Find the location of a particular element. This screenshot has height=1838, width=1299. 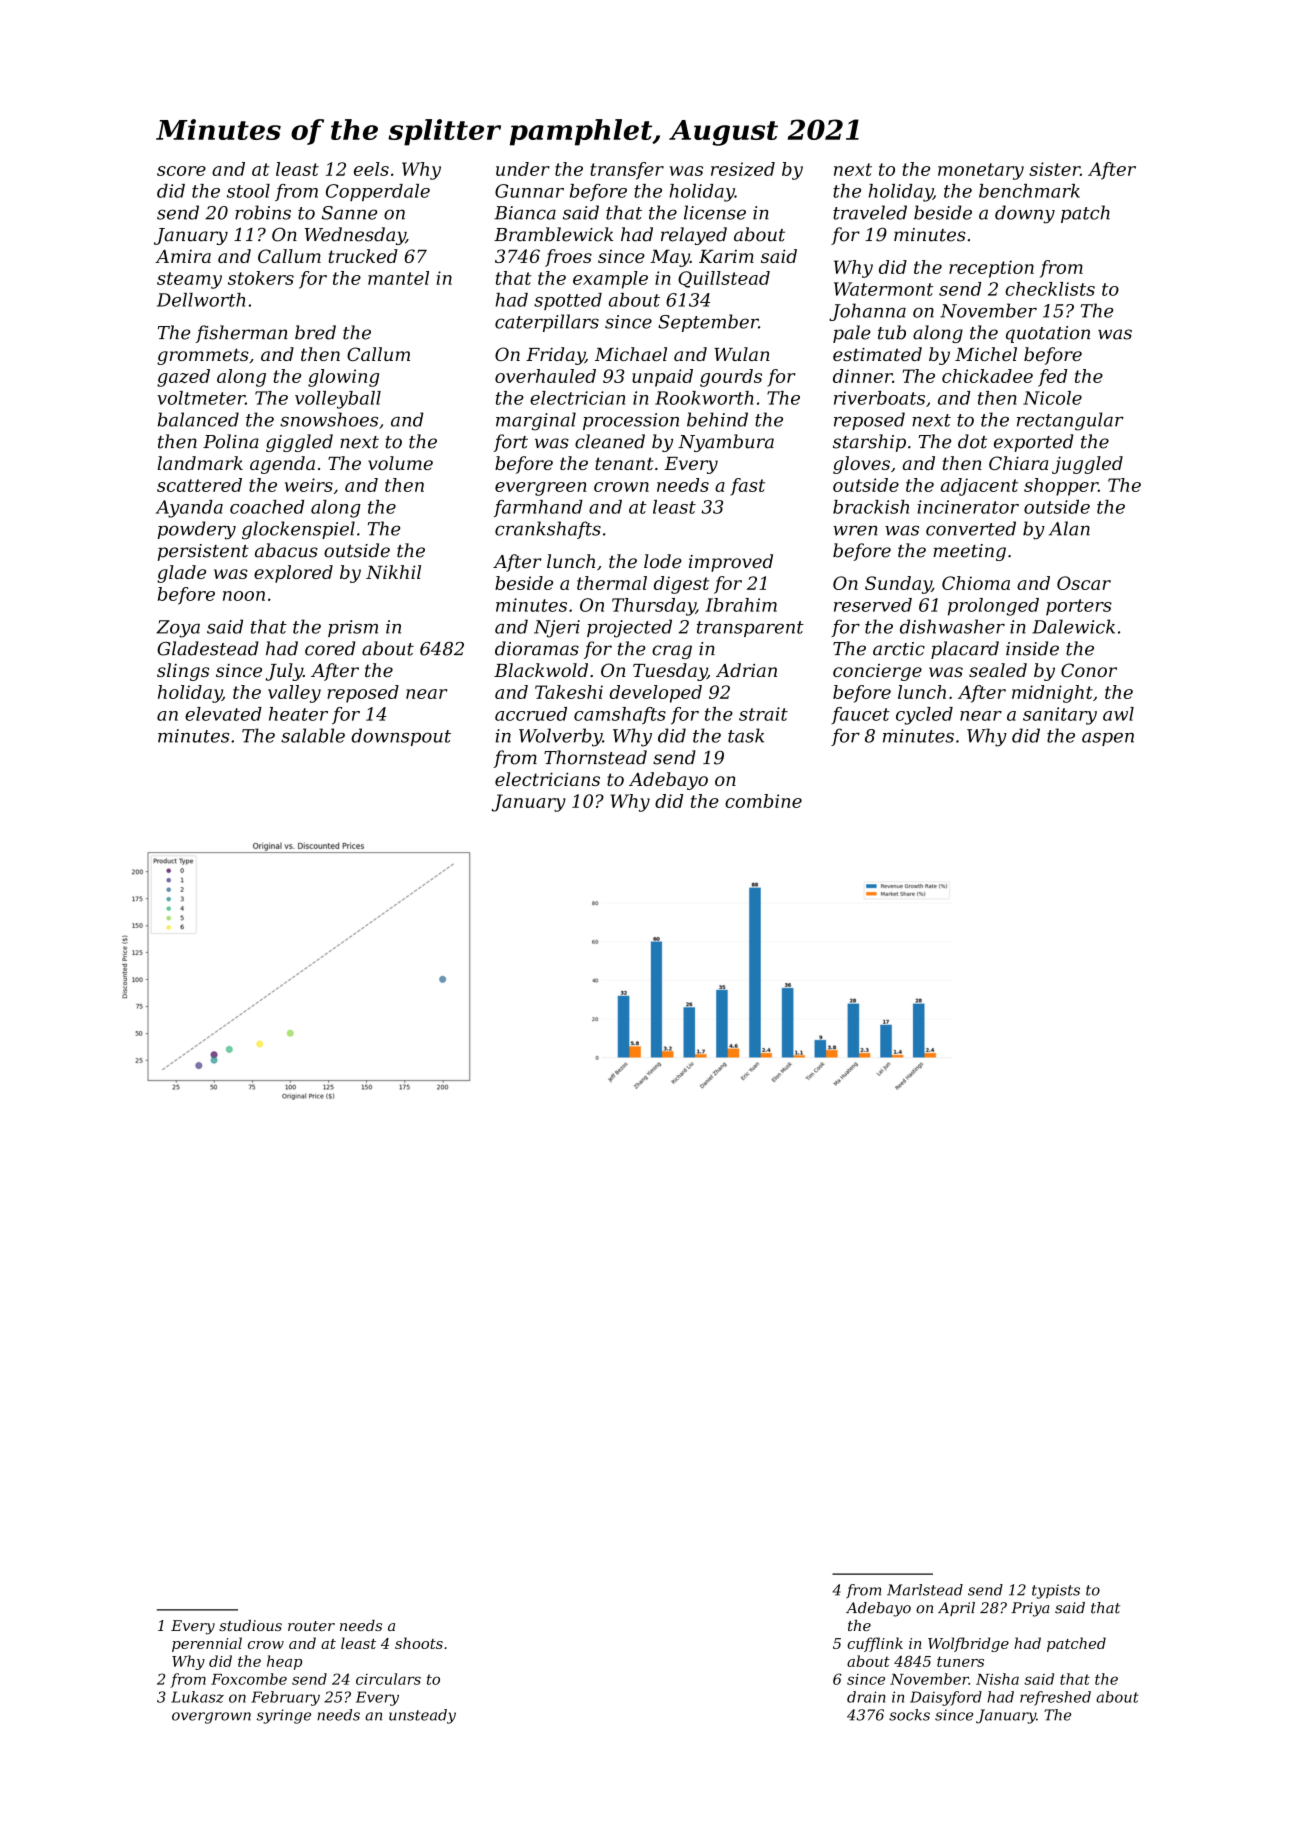

aspen is located at coordinates (1108, 739).
